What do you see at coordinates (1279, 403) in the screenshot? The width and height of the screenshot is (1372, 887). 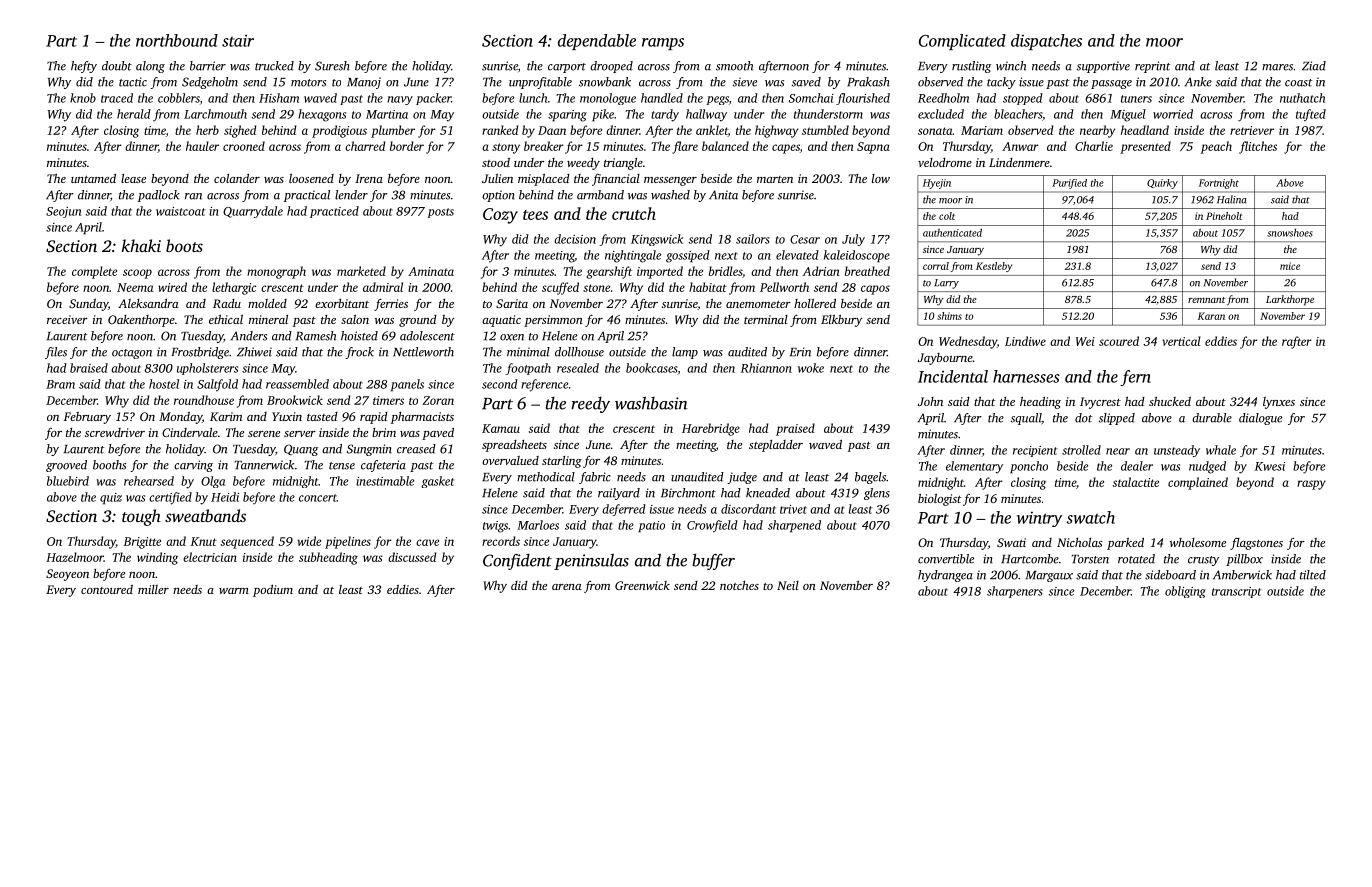 I see `lynxes` at bounding box center [1279, 403].
